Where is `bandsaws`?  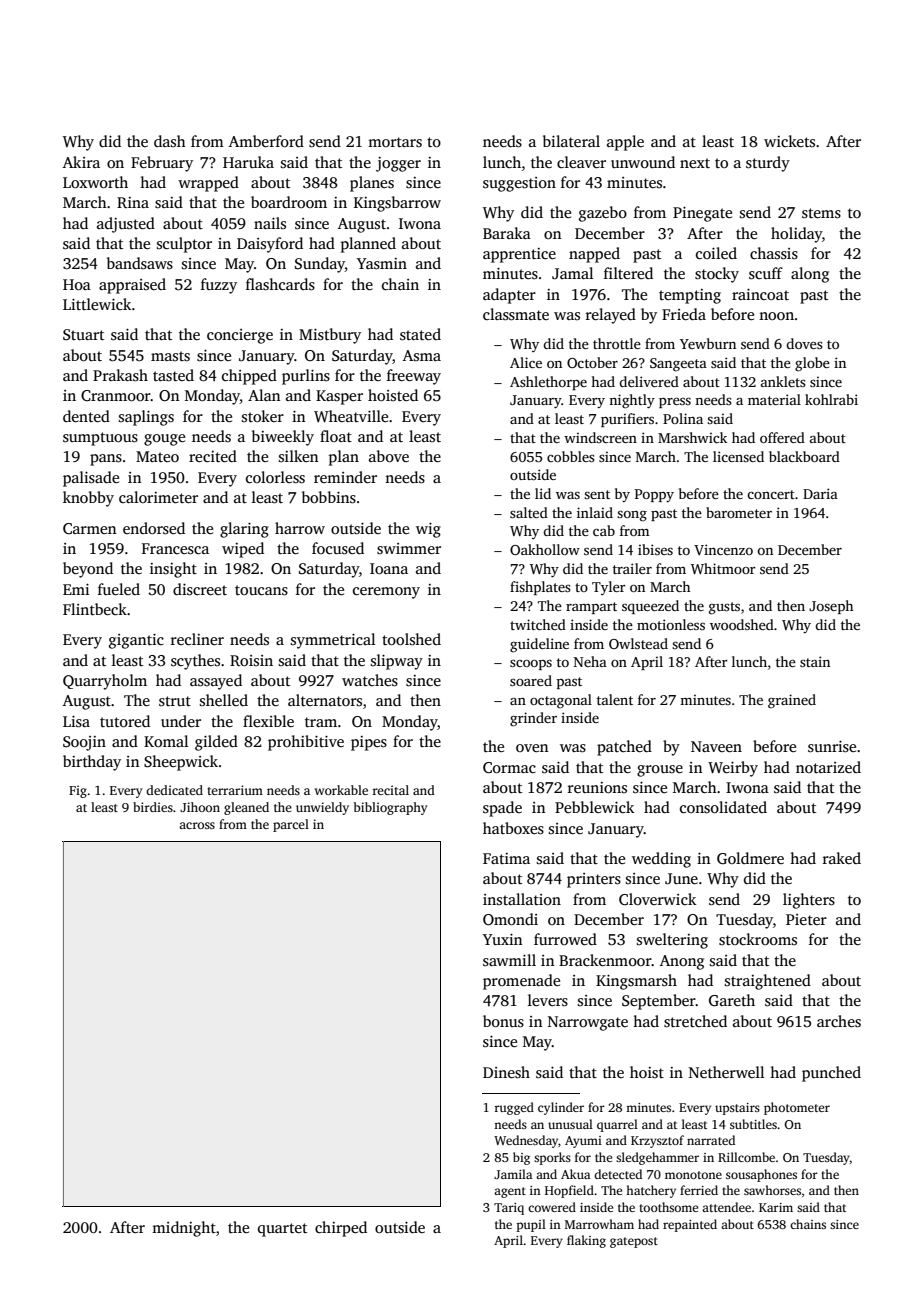
bandsaws is located at coordinates (140, 263).
